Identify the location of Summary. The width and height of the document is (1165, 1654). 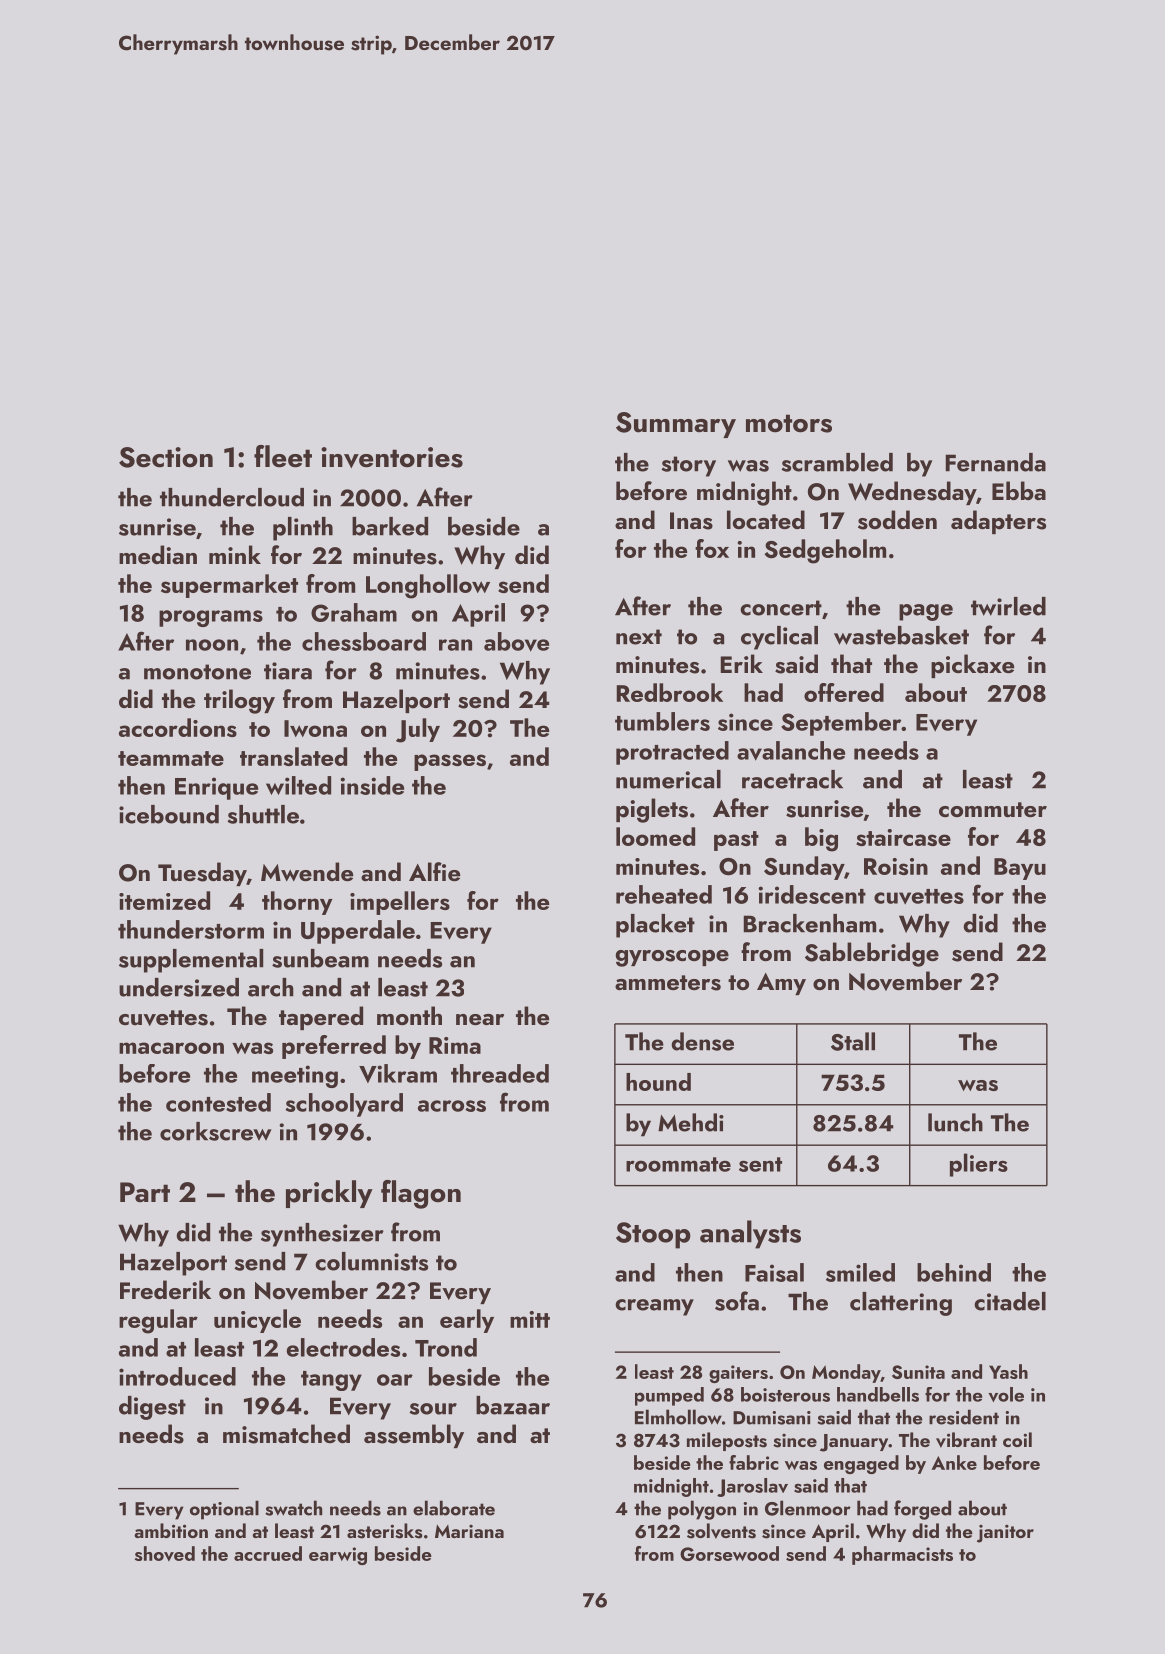
(676, 425).
